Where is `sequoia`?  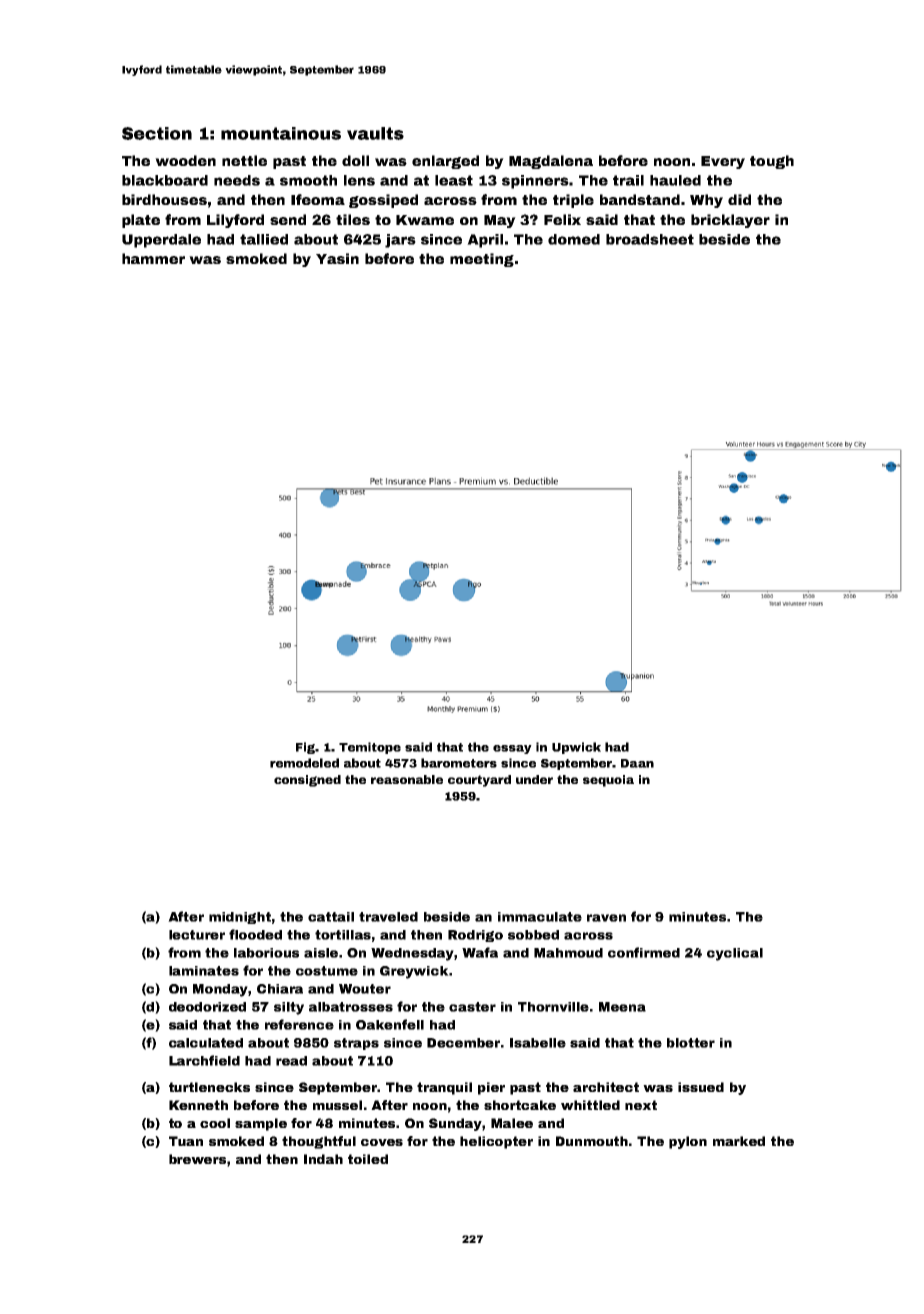
sequoia is located at coordinates (608, 781).
